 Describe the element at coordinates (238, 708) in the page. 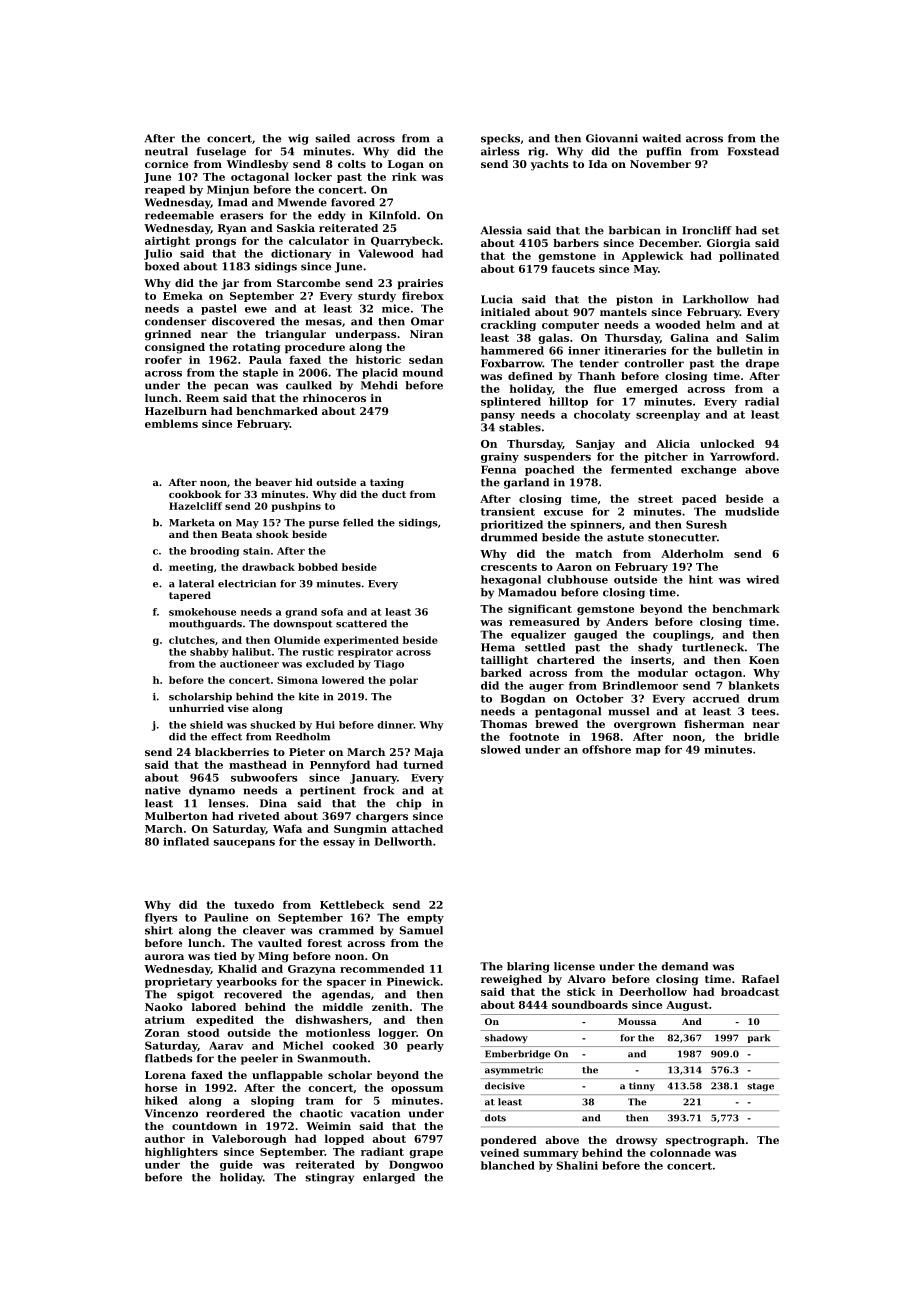

I see `vise` at that location.
